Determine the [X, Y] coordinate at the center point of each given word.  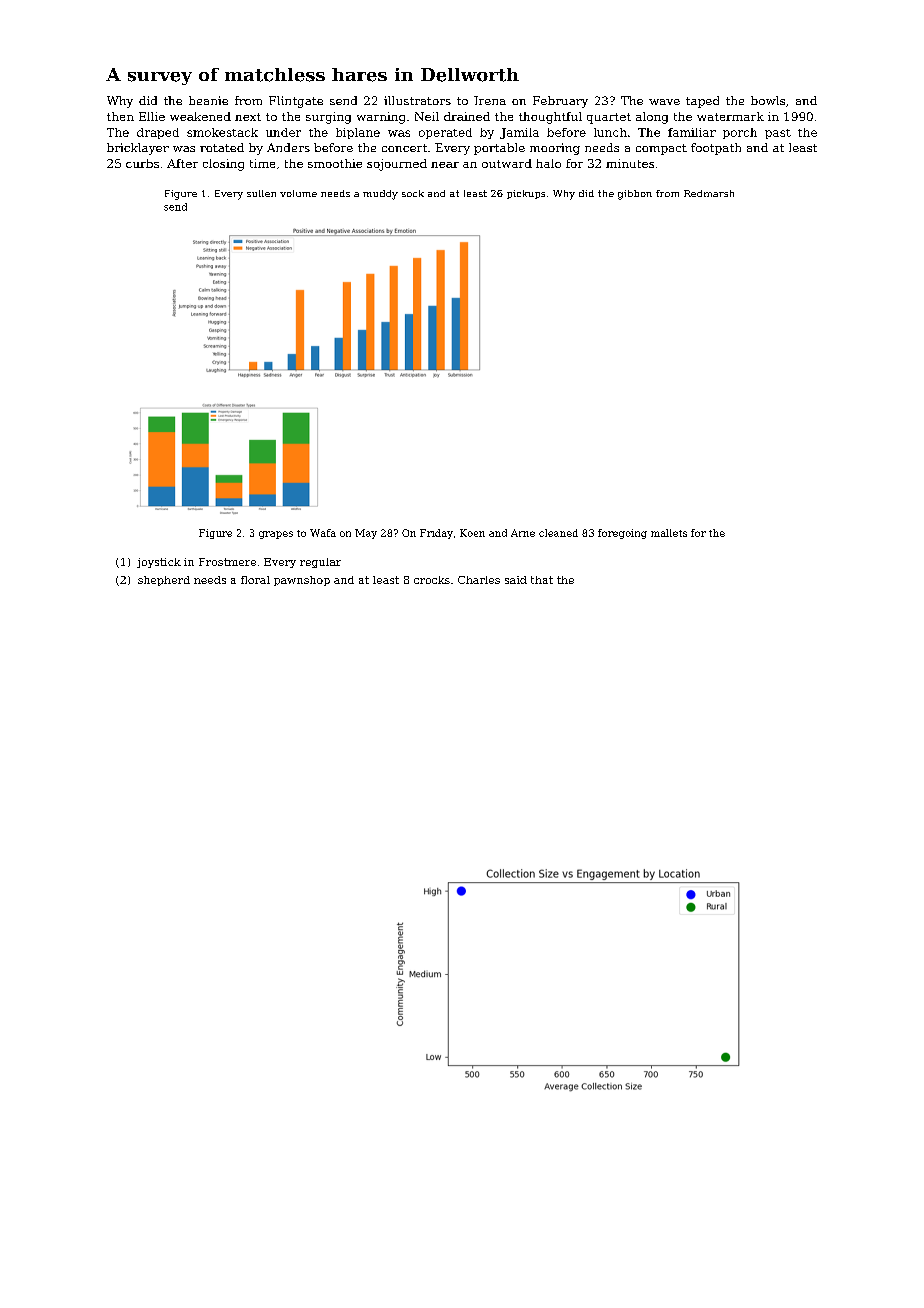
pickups [526, 194]
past [778, 134]
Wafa [323, 533]
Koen [472, 533]
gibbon [635, 195]
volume [298, 193]
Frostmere [227, 562]
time [262, 163]
